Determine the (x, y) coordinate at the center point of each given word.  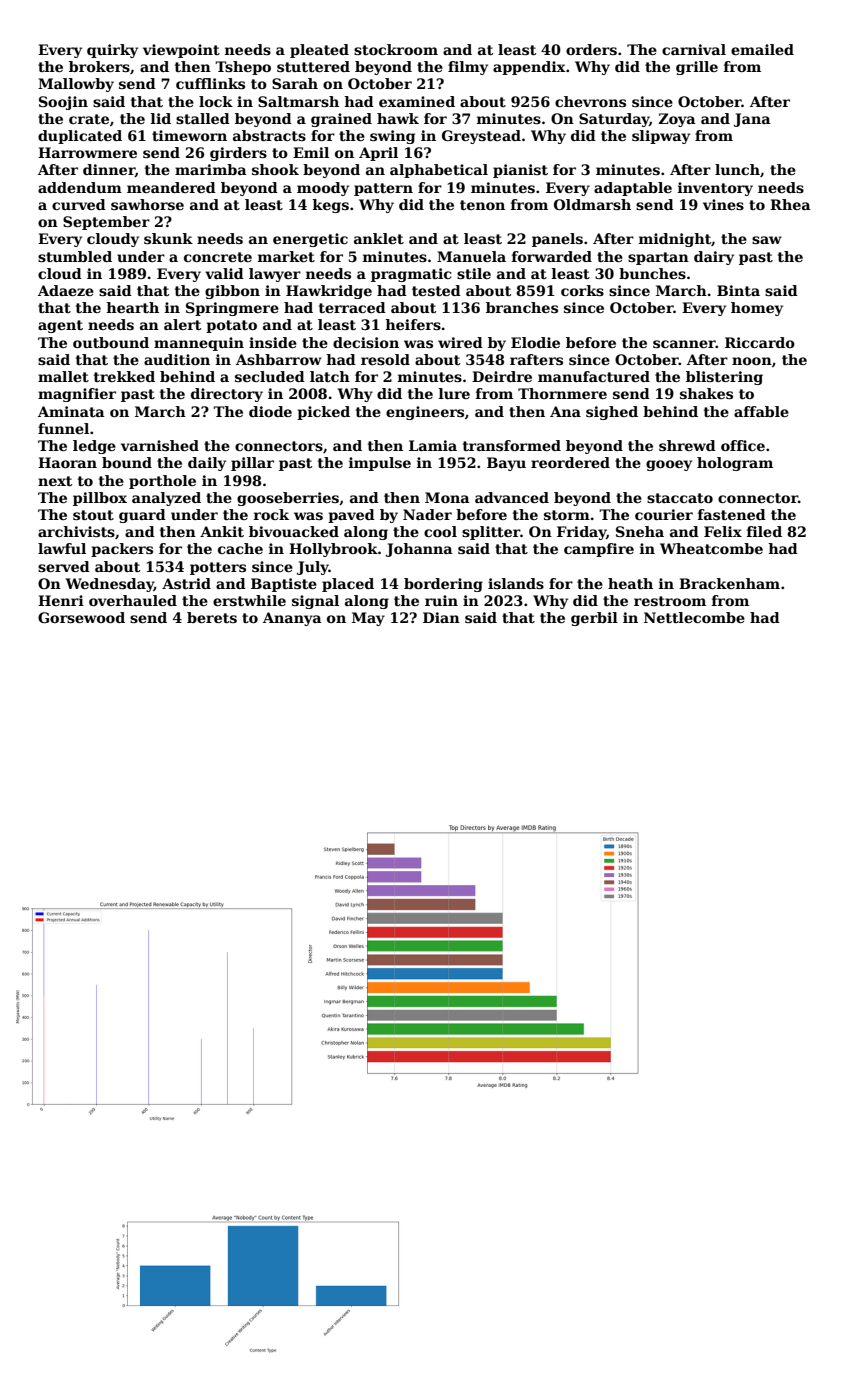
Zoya (677, 120)
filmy (468, 68)
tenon (482, 205)
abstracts (269, 135)
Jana (752, 120)
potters (218, 568)
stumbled (75, 256)
